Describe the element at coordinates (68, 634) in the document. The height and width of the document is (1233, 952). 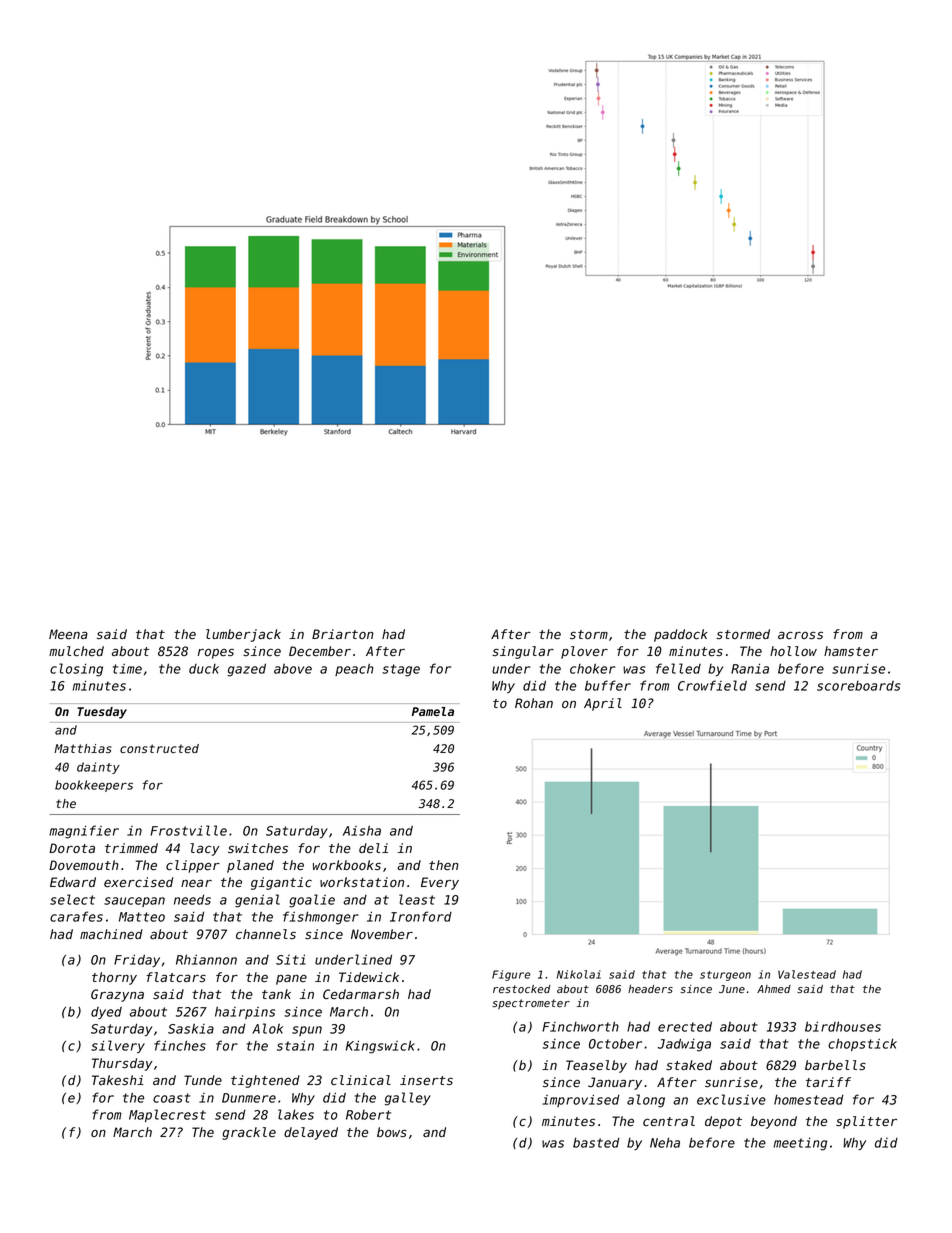
I see `Meena` at that location.
